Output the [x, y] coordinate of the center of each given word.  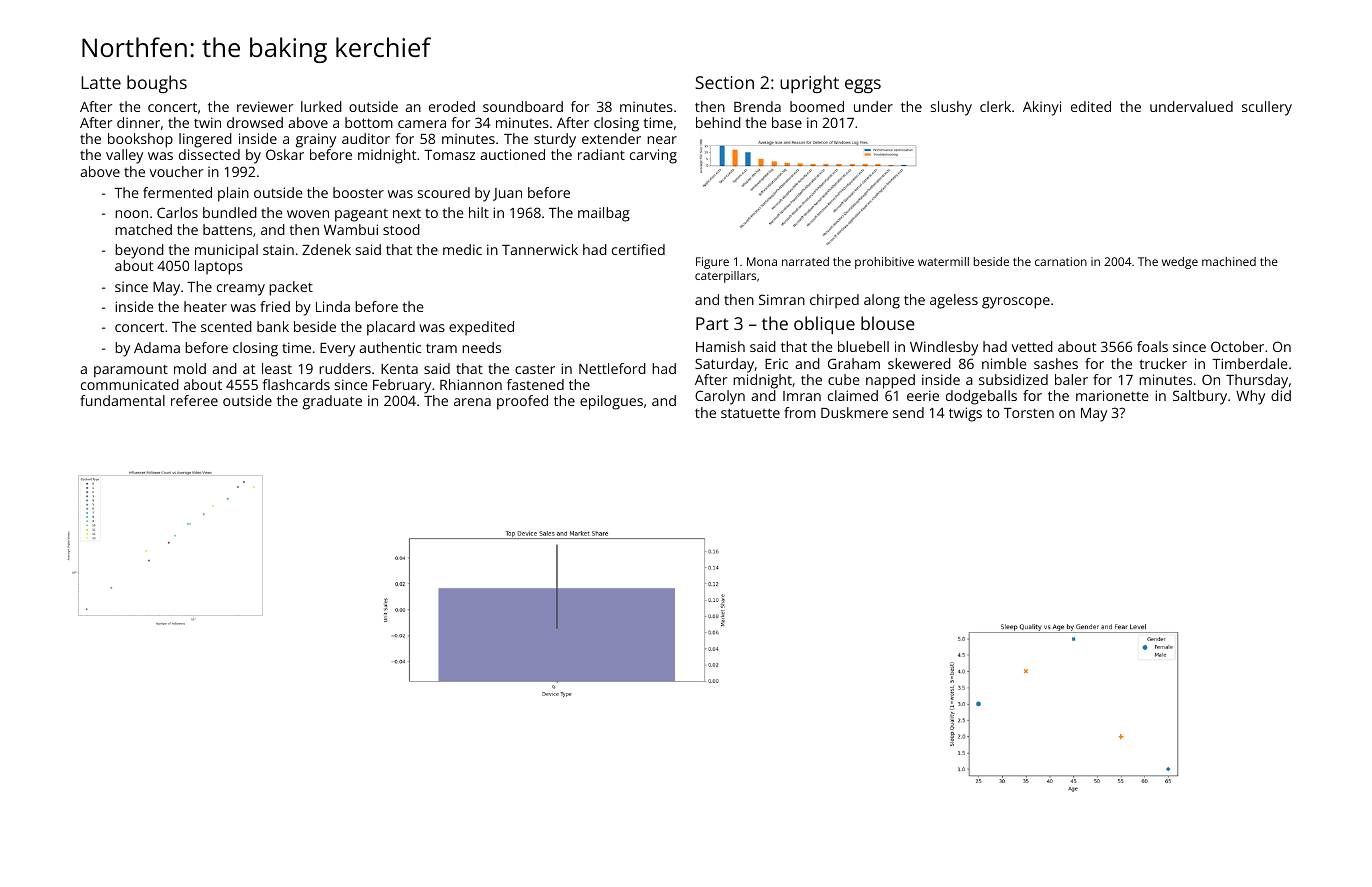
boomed [817, 106]
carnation [1061, 261]
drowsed [255, 122]
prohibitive [884, 263]
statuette [750, 413]
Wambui [351, 229]
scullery [1267, 108]
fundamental [122, 400]
